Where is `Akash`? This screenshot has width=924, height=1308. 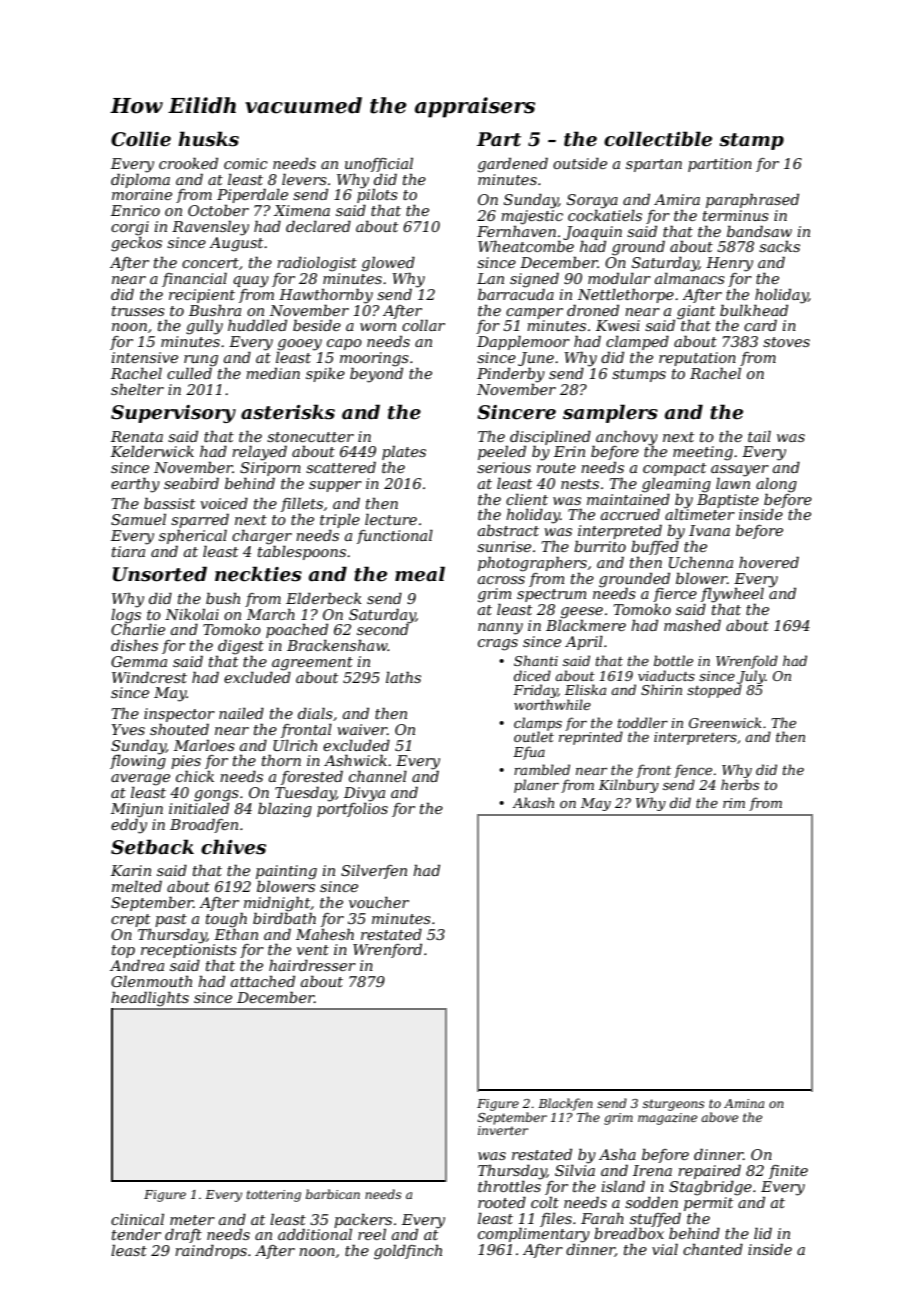
Akash is located at coordinates (533, 802).
